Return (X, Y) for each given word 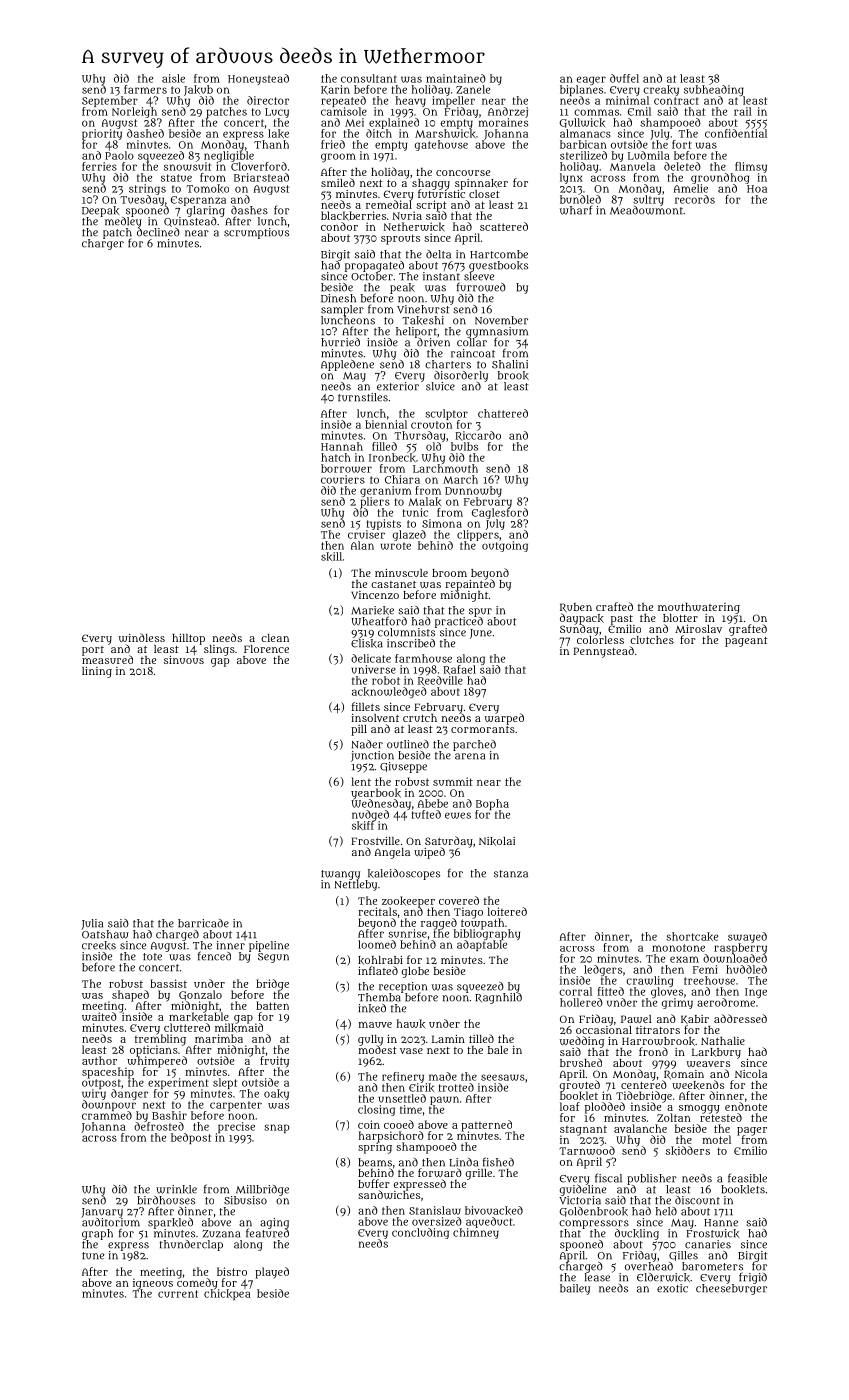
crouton (431, 425)
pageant (746, 642)
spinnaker (481, 184)
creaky (661, 90)
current (178, 1294)
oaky (276, 1094)
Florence (266, 649)
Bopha (492, 804)
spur (480, 612)
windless (142, 637)
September (110, 101)
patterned (486, 1125)
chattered (503, 413)
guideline (583, 1190)
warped (504, 719)
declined (158, 232)
